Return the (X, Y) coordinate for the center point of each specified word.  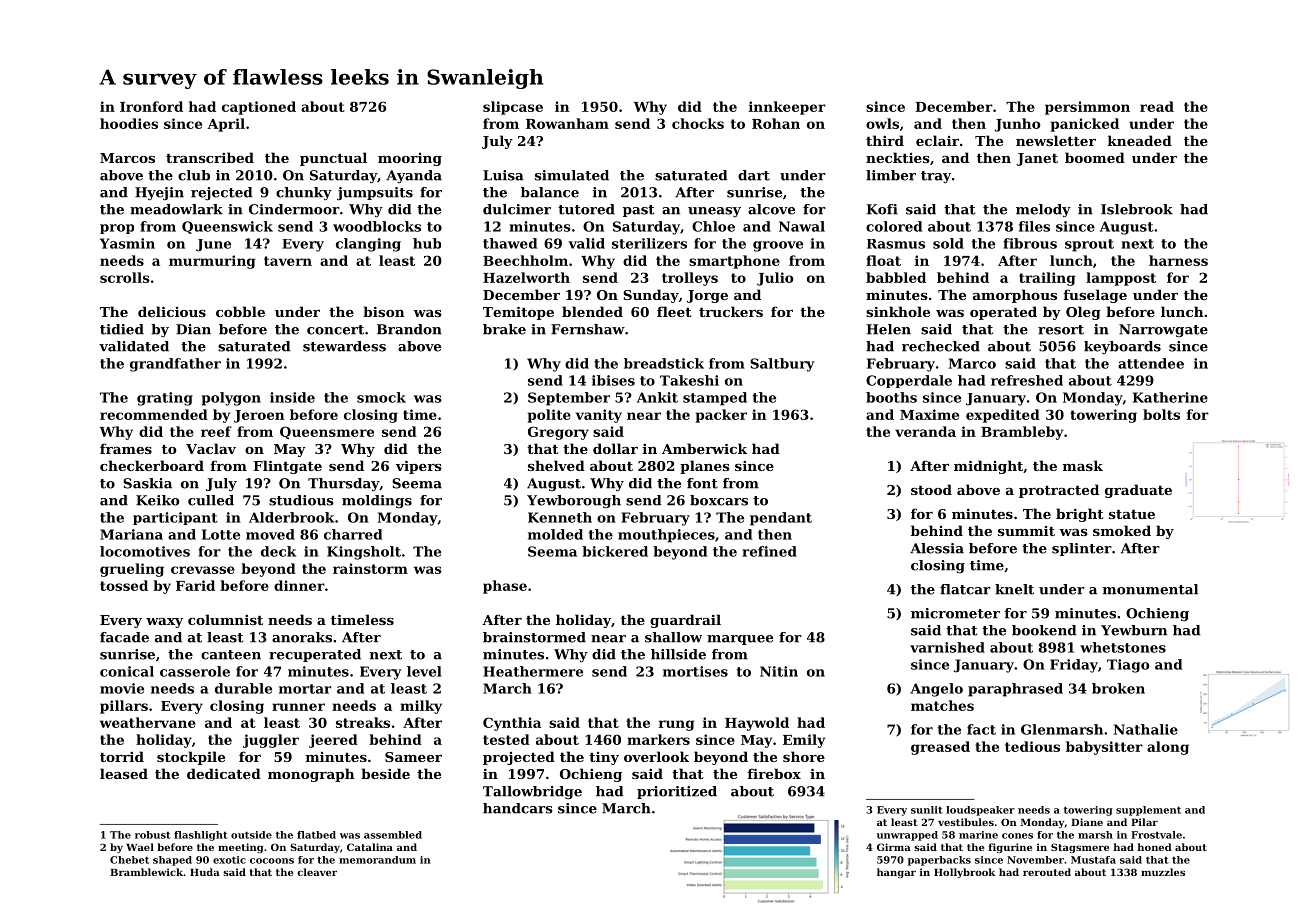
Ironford (151, 106)
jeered (333, 741)
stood (931, 489)
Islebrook (1137, 209)
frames (126, 448)
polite (549, 416)
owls (882, 123)
